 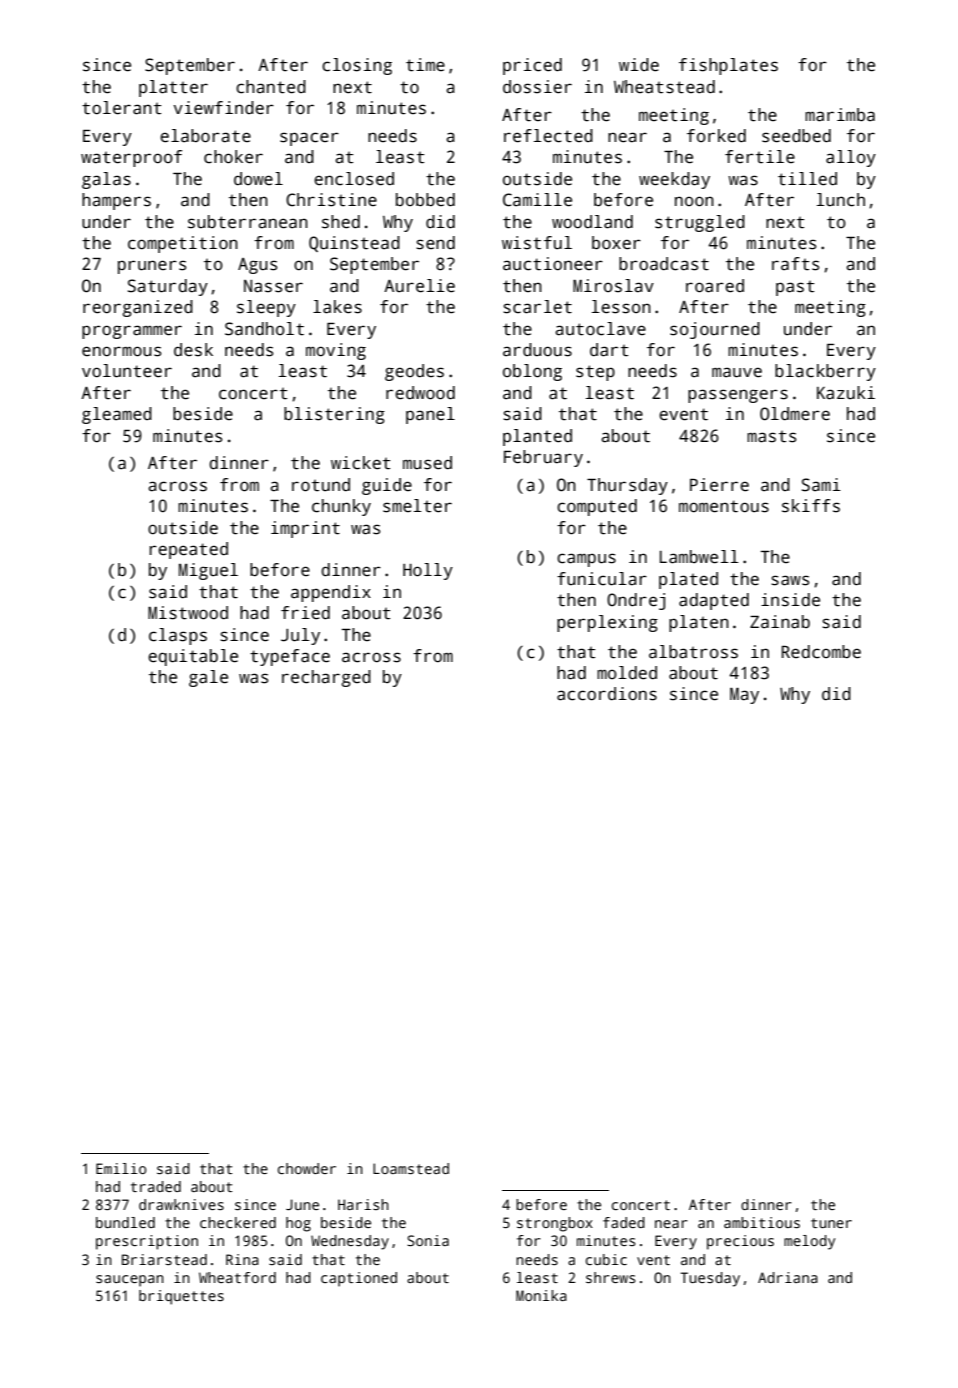 I want to click on alloy, so click(x=851, y=158).
